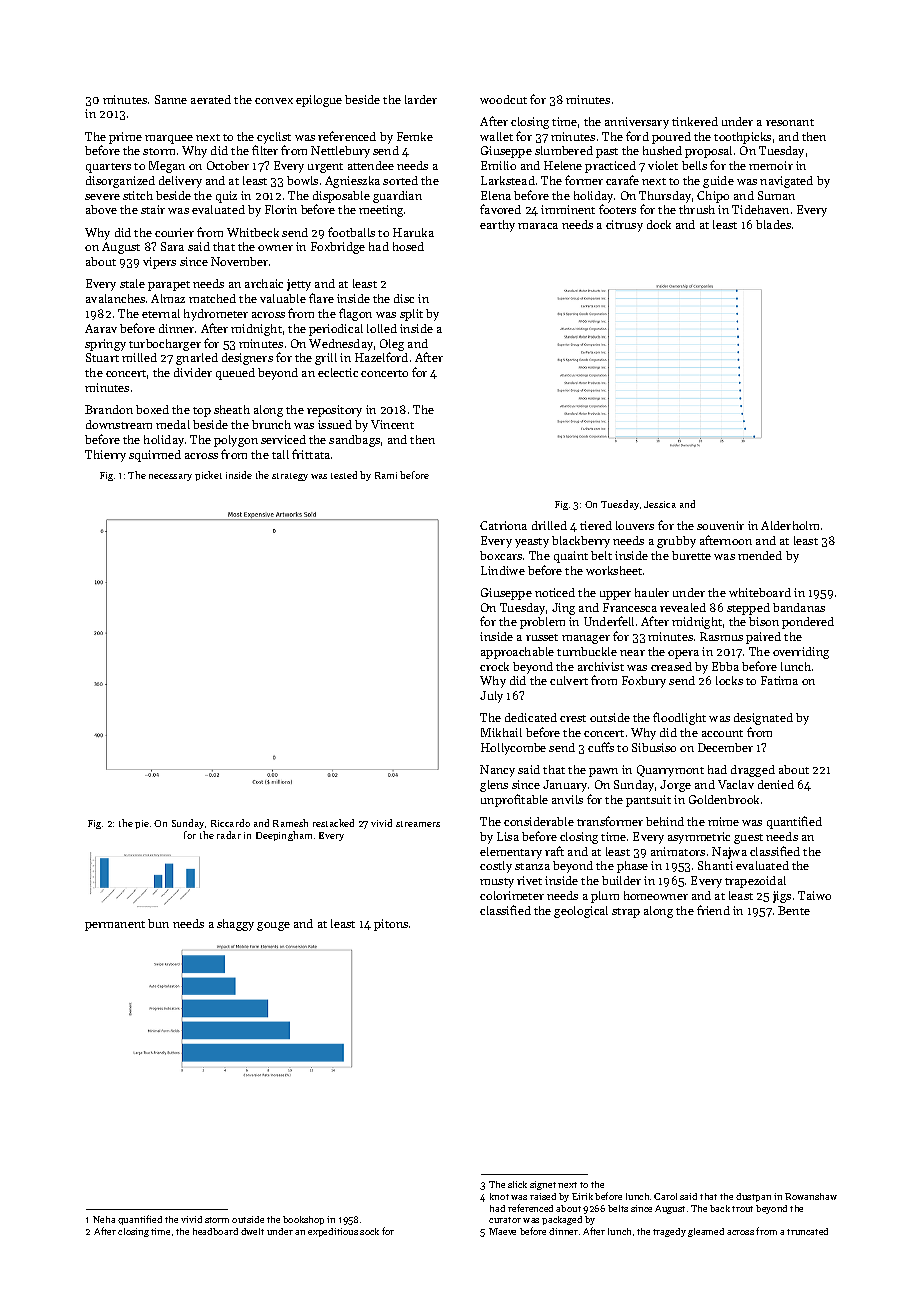  What do you see at coordinates (799, 607) in the screenshot?
I see `bandanas` at bounding box center [799, 607].
